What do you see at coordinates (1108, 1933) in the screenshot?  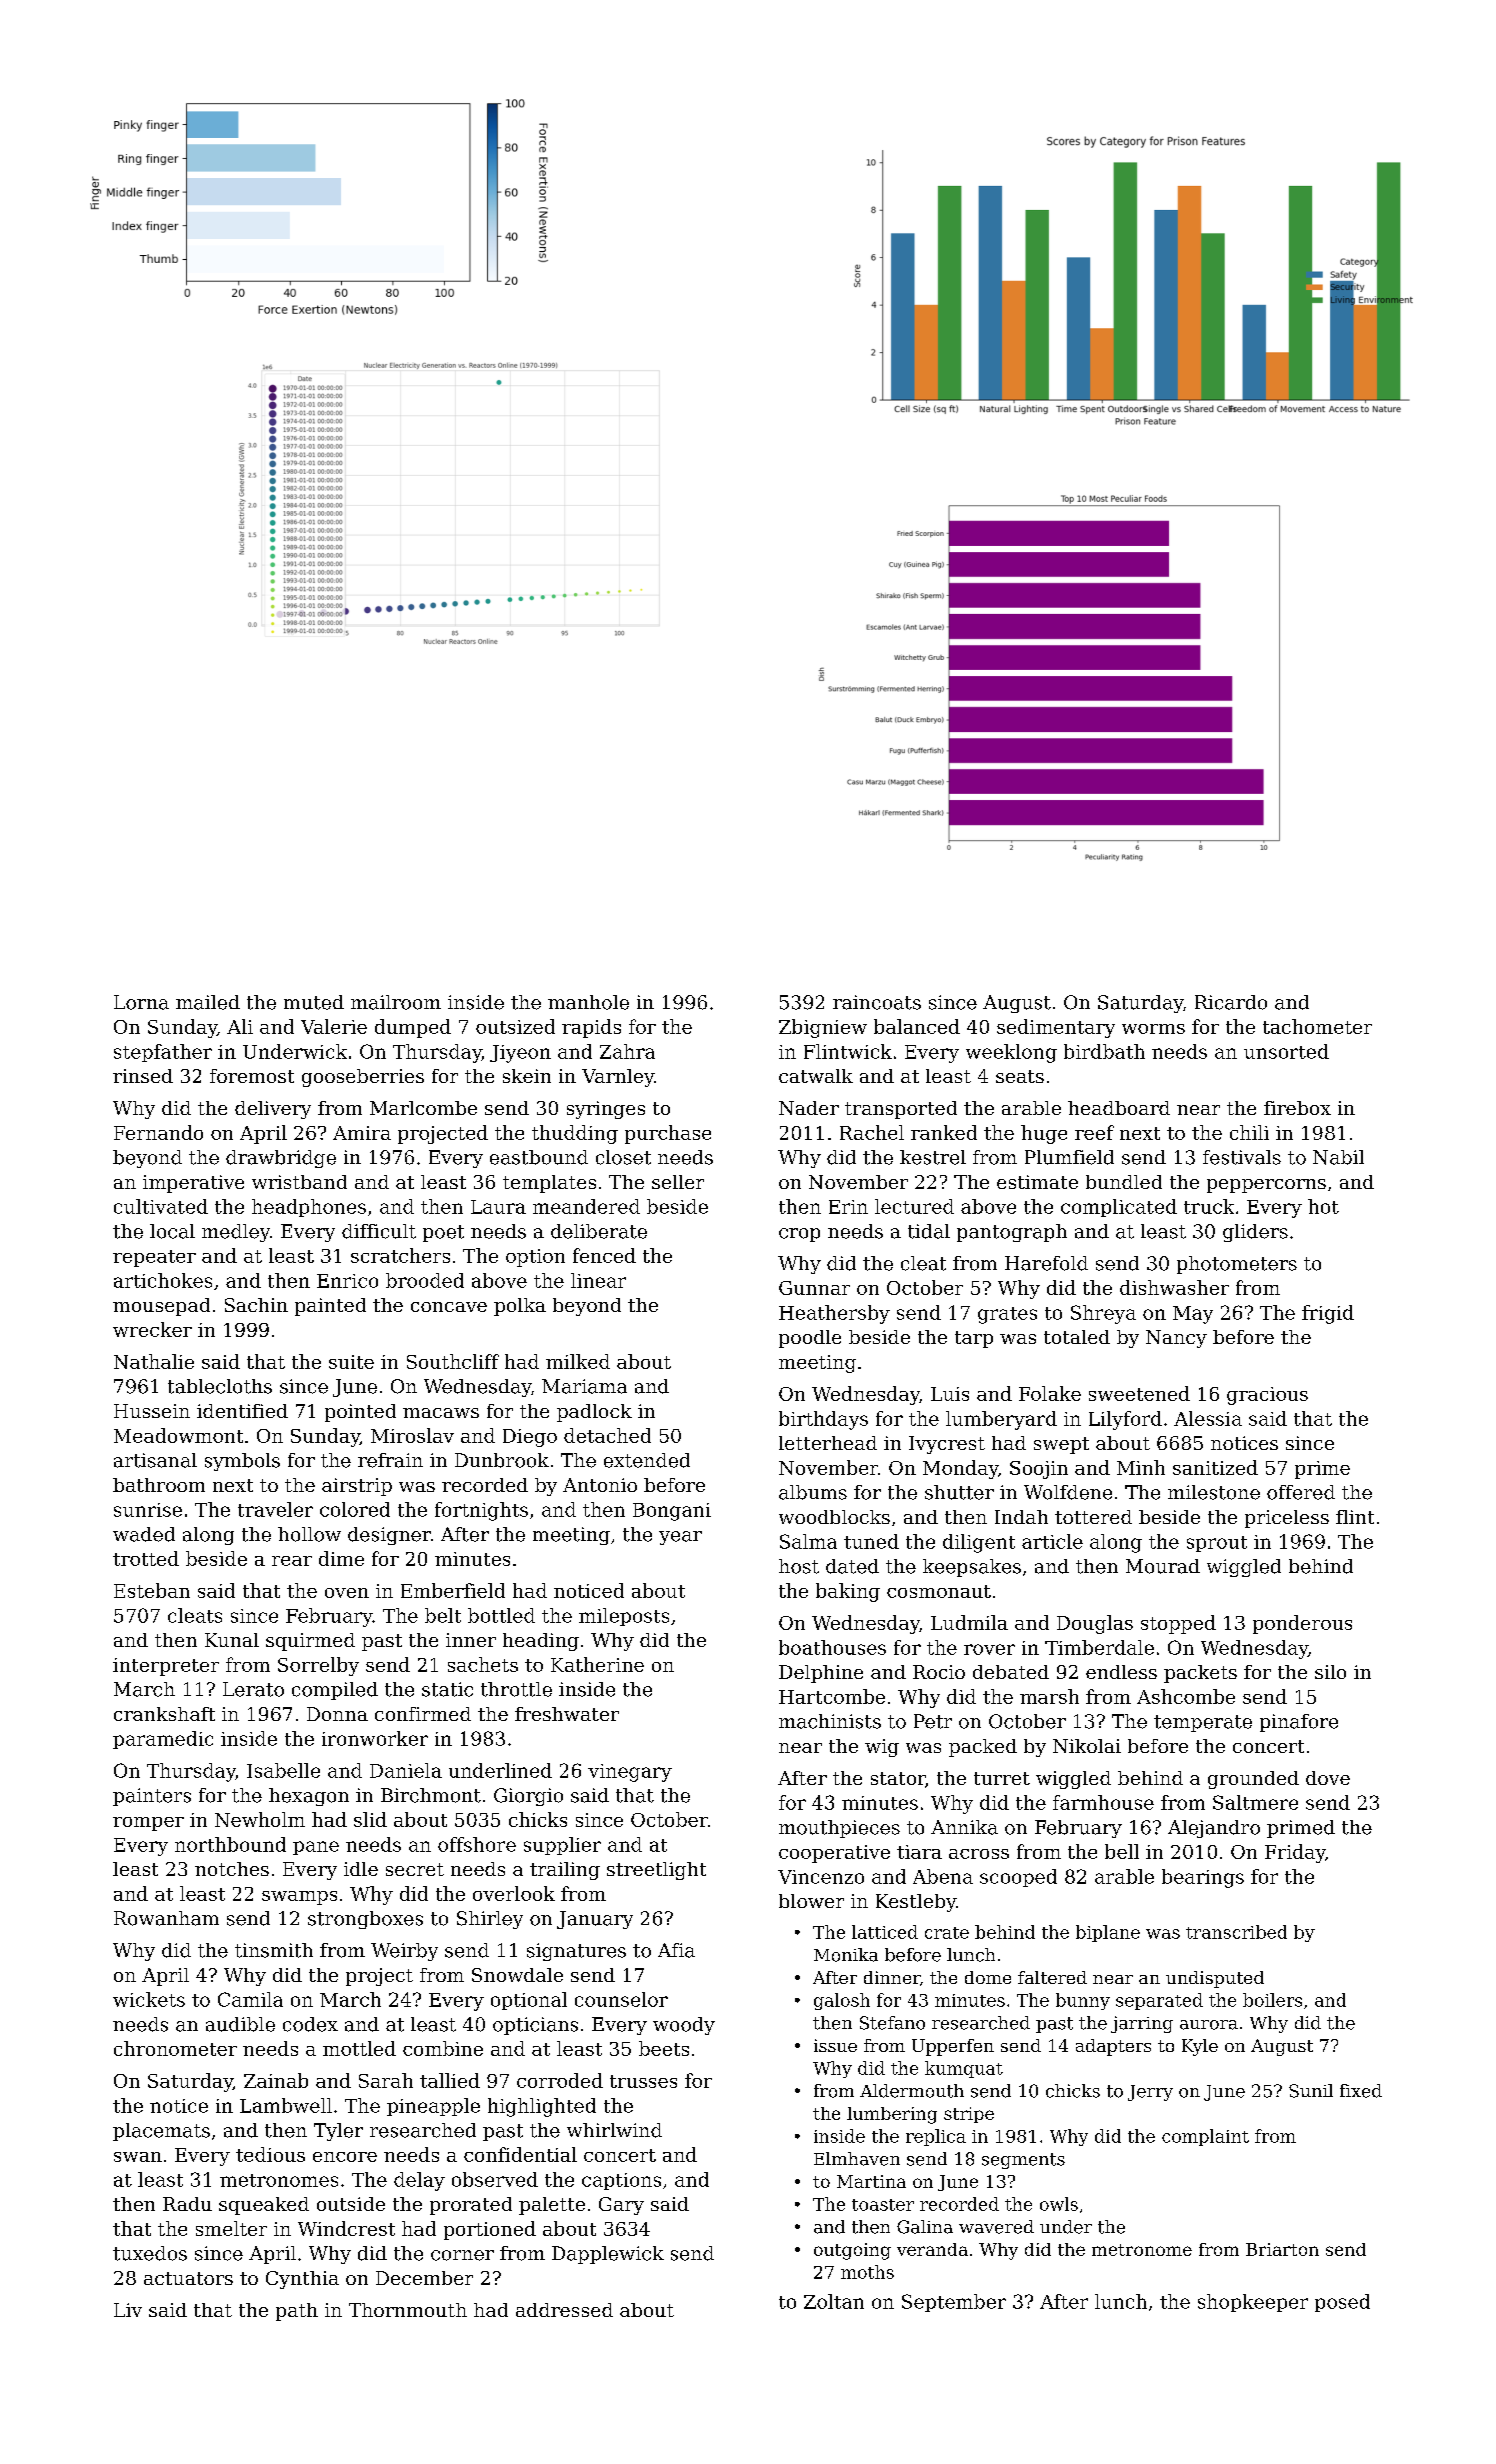 I see `biplane` at bounding box center [1108, 1933].
